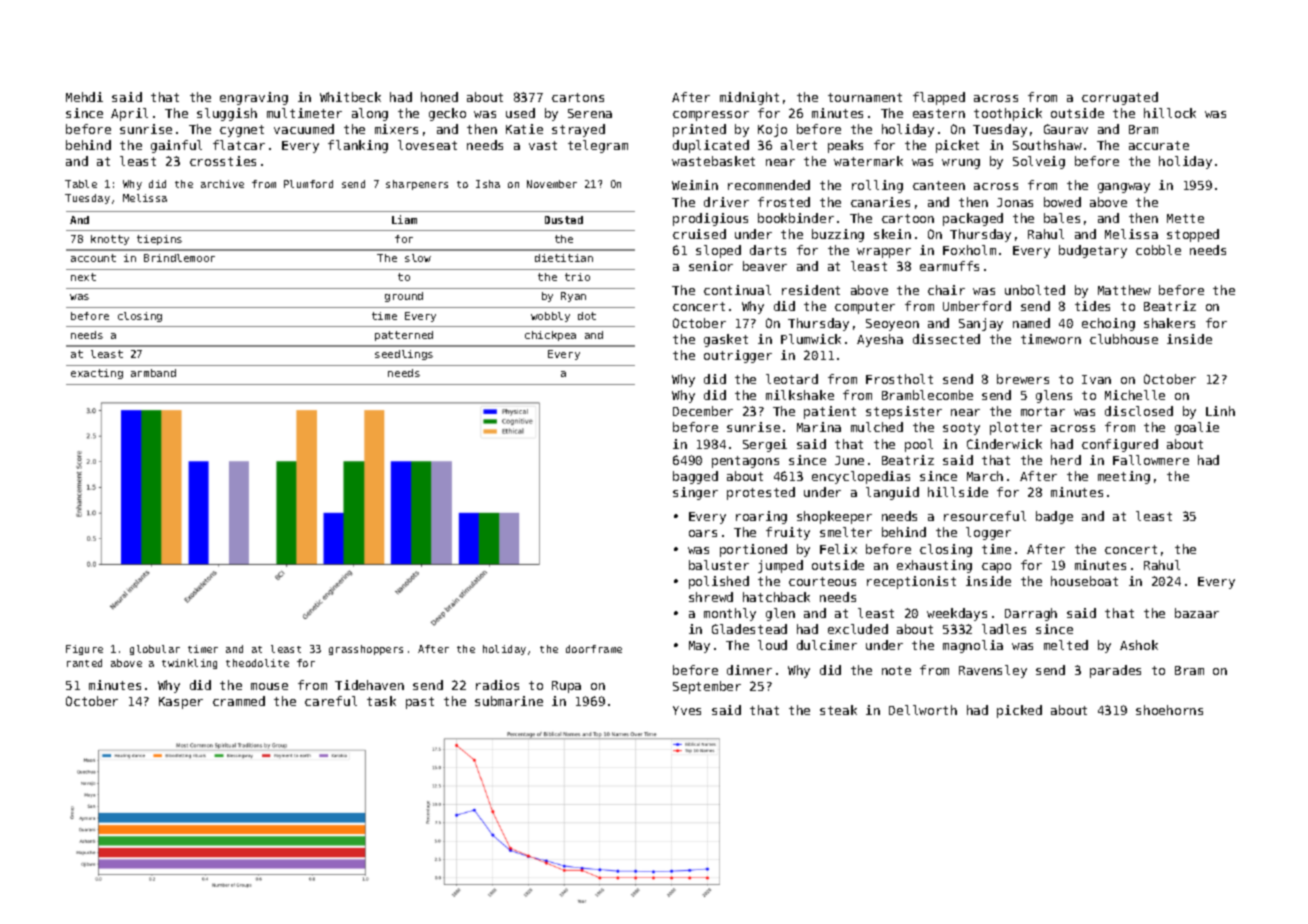 Image resolution: width=1308 pixels, height=924 pixels. Describe the element at coordinates (695, 493) in the screenshot. I see `singer` at that location.
